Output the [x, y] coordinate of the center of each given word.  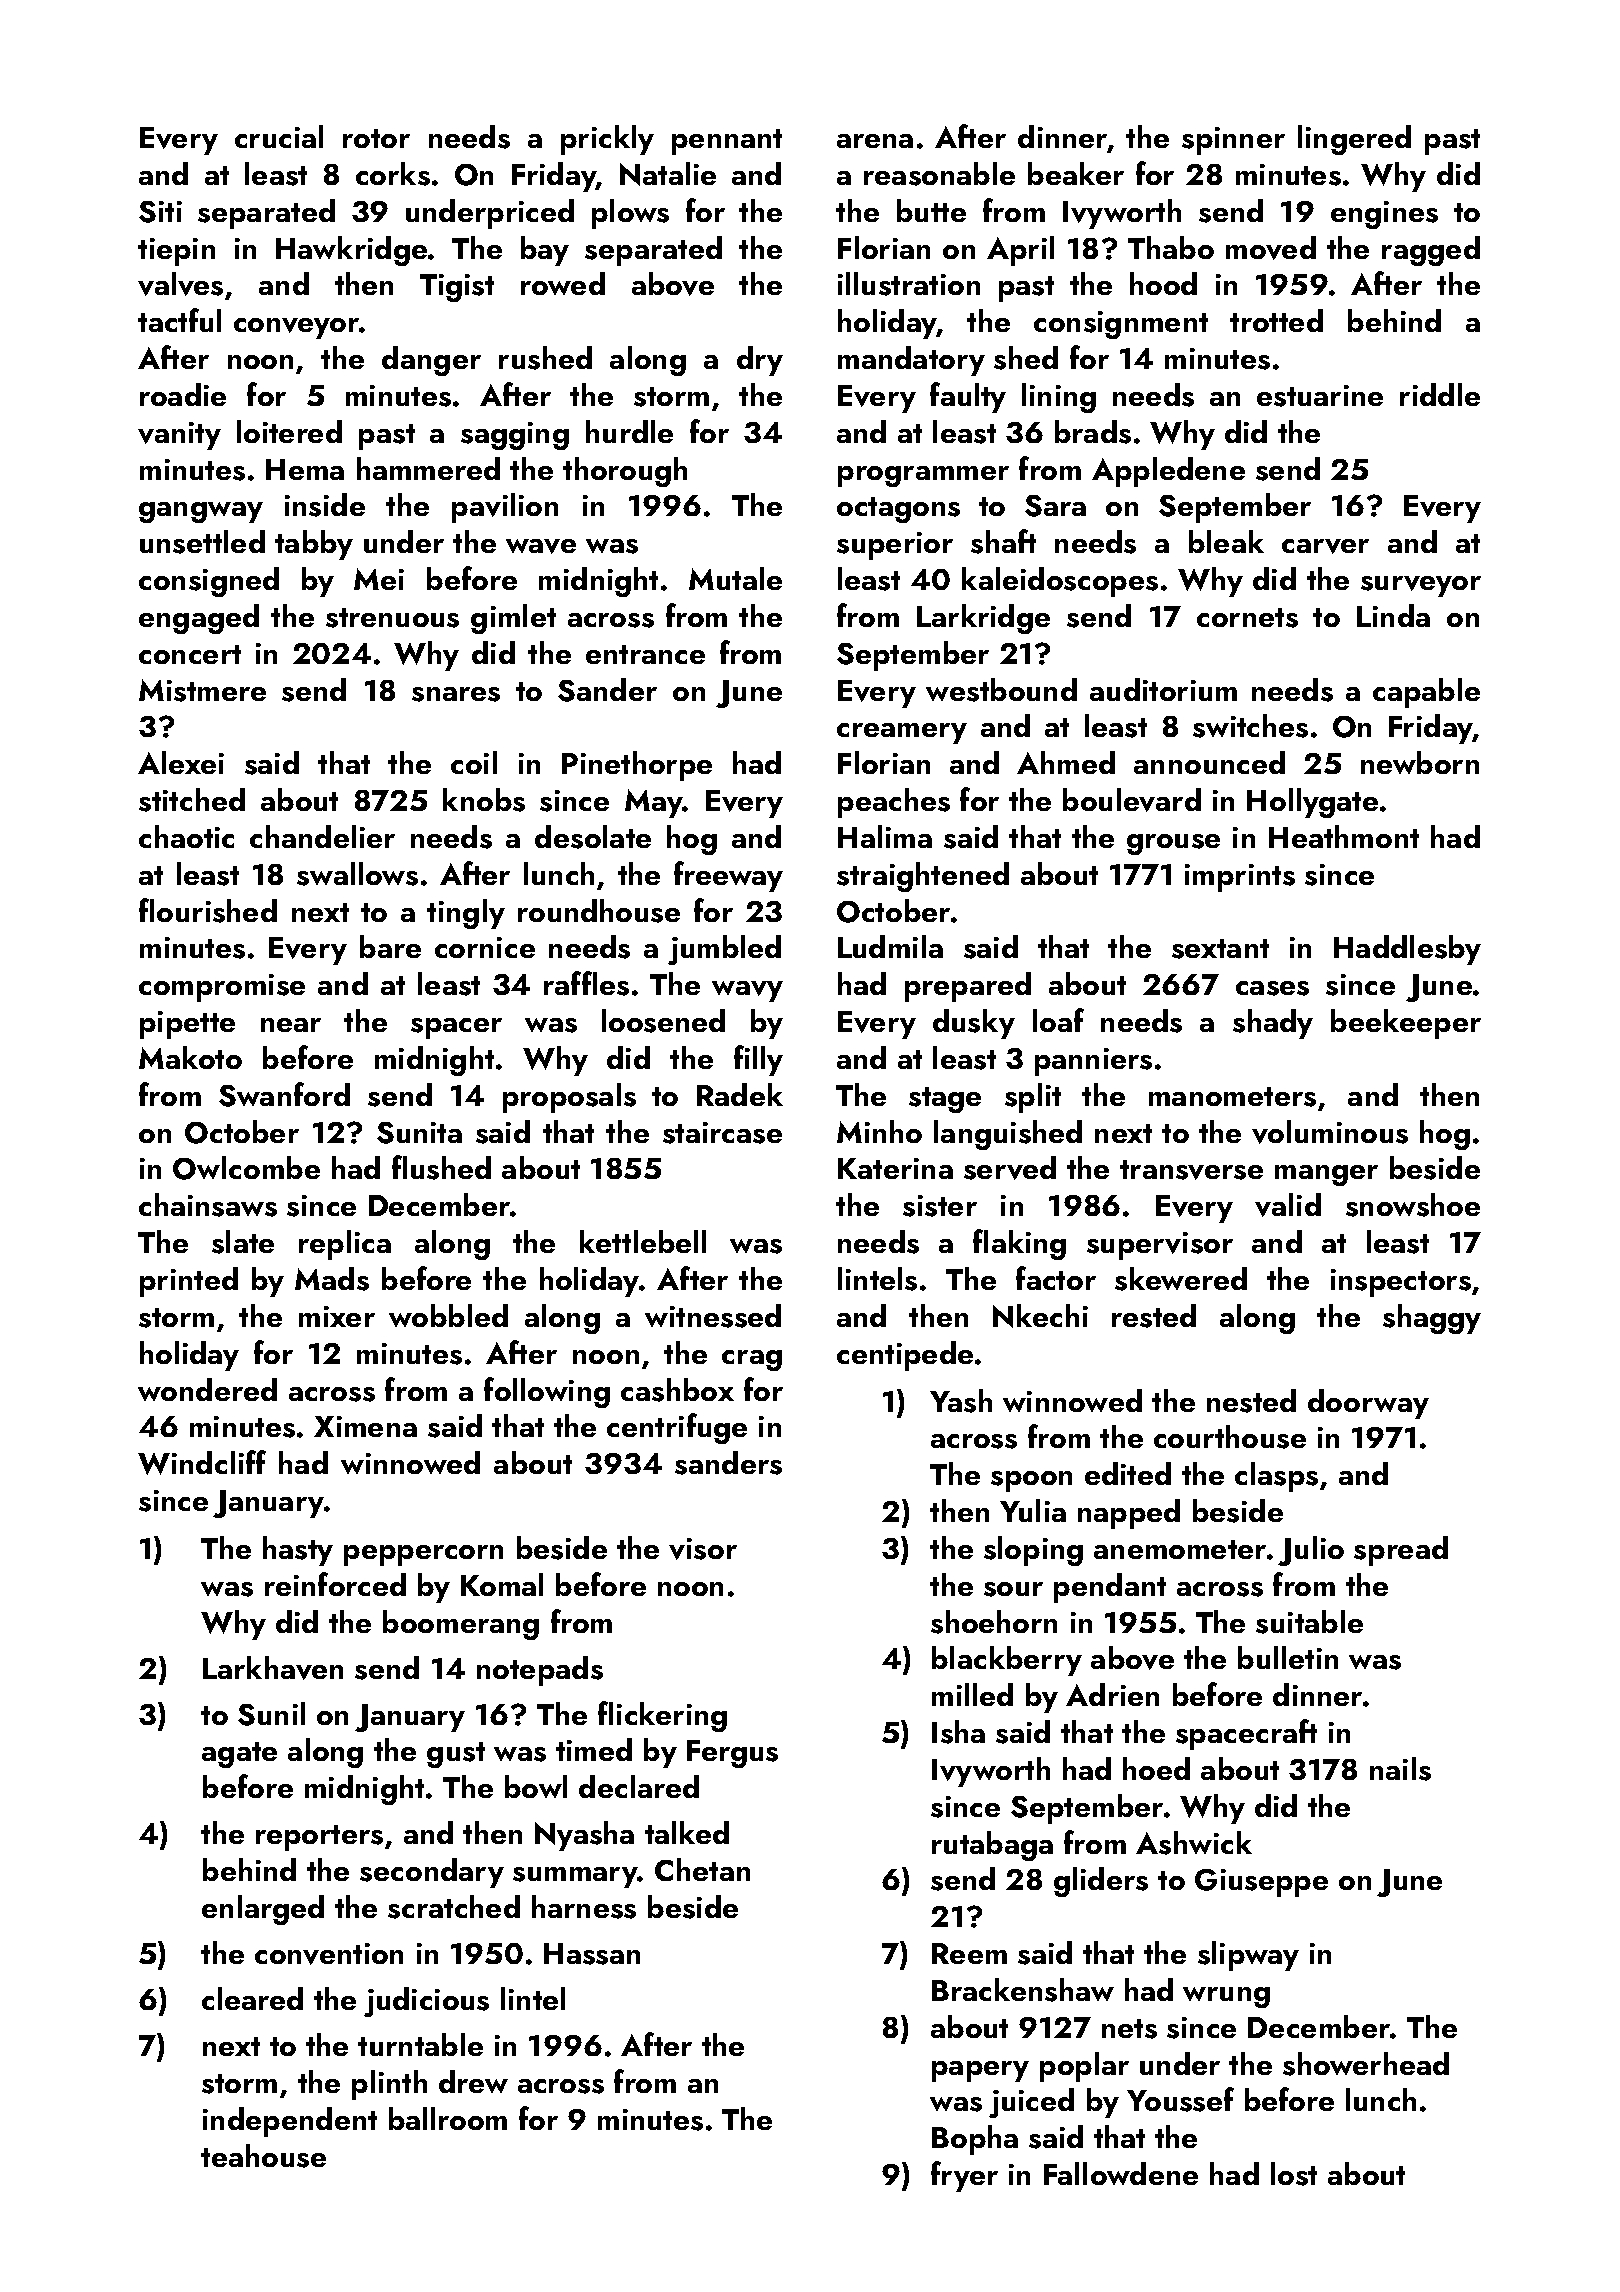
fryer [964, 2176]
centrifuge [677, 1428]
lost [1294, 2174]
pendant [1110, 1588]
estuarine [1320, 396]
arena [875, 141]
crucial [279, 136]
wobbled [448, 1315]
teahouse [263, 2156]
